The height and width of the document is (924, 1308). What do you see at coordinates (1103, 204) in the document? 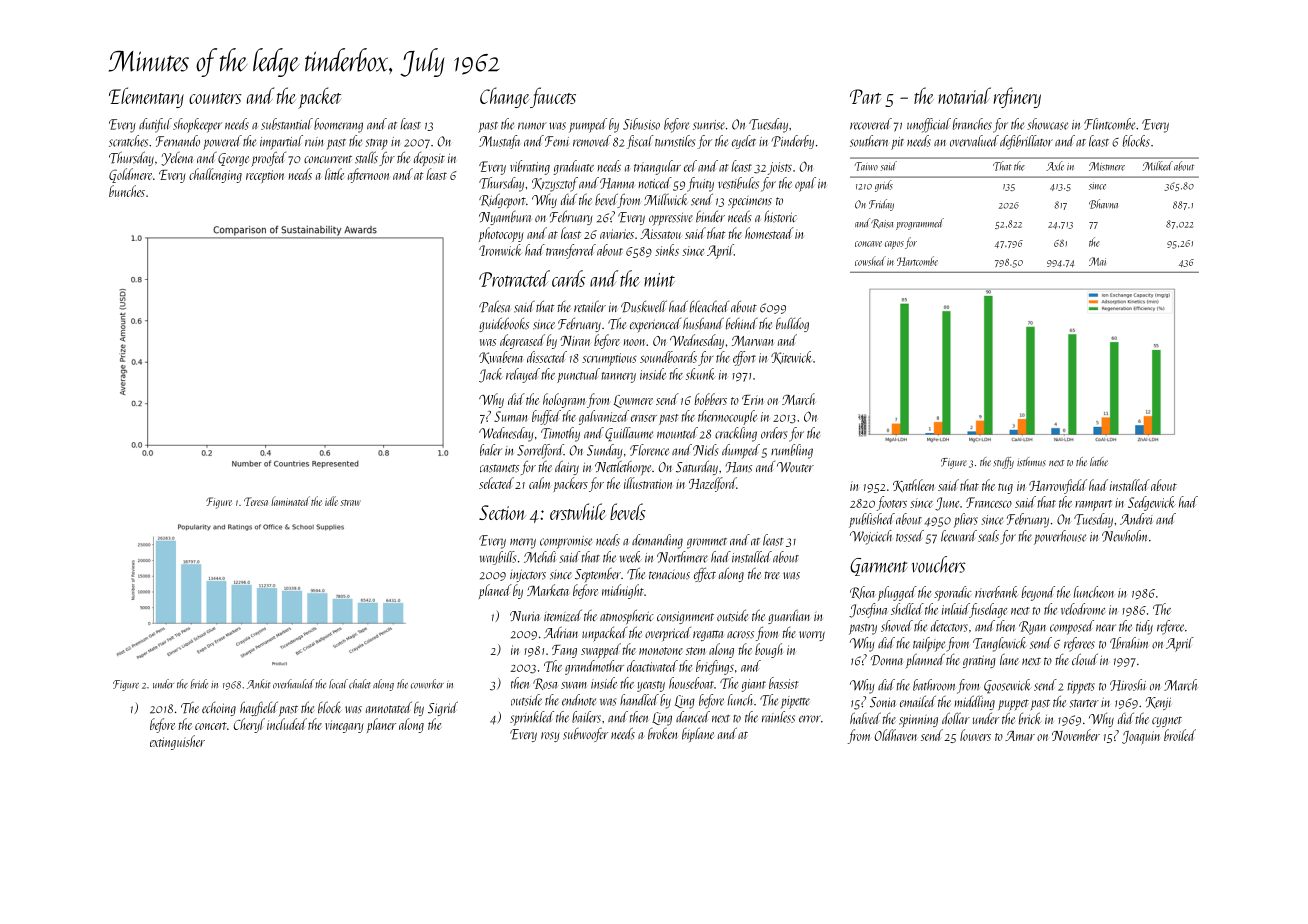
I see `Bhavna` at bounding box center [1103, 204].
